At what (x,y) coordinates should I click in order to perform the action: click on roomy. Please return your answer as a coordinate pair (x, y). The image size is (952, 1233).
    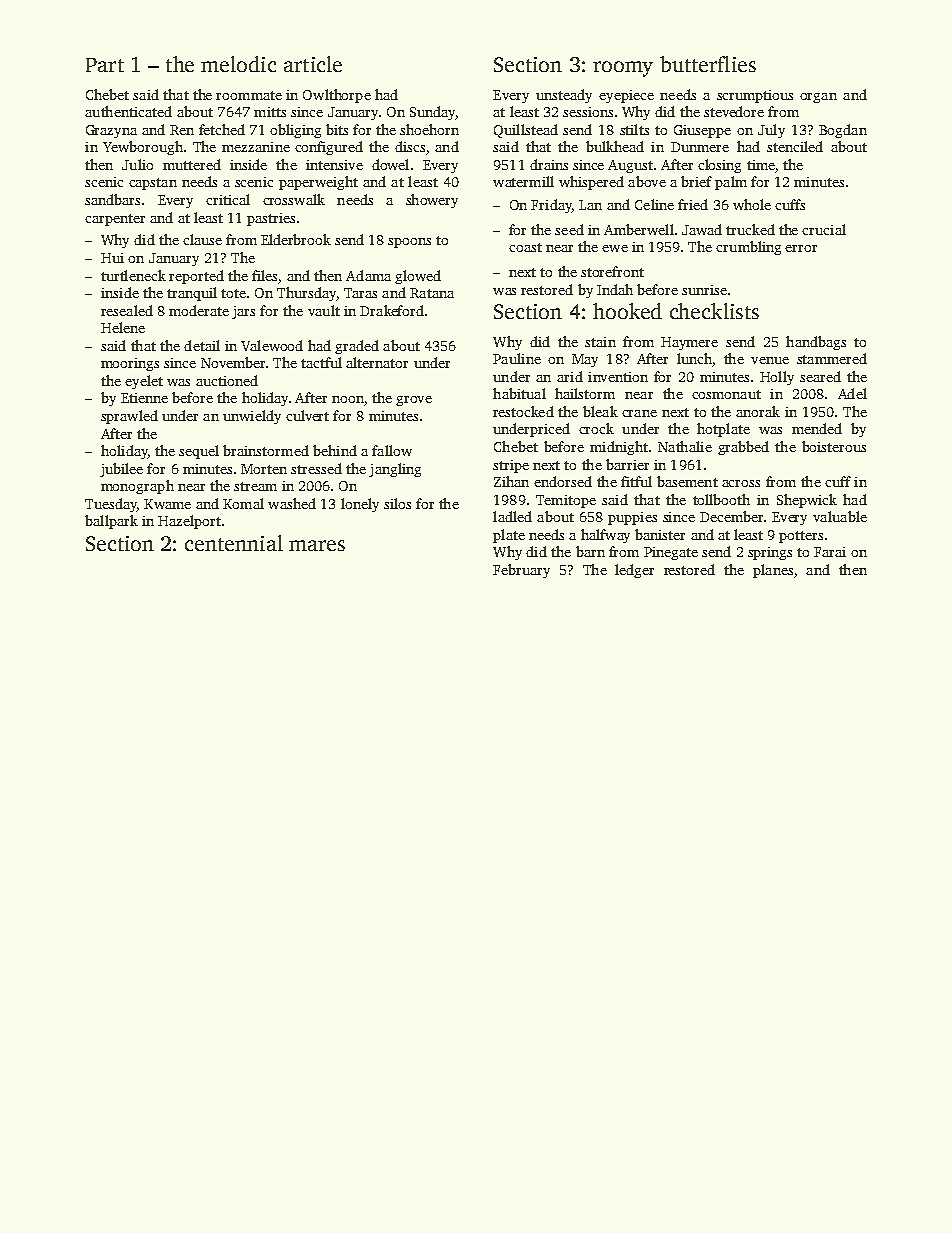
    Looking at the image, I should click on (623, 69).
